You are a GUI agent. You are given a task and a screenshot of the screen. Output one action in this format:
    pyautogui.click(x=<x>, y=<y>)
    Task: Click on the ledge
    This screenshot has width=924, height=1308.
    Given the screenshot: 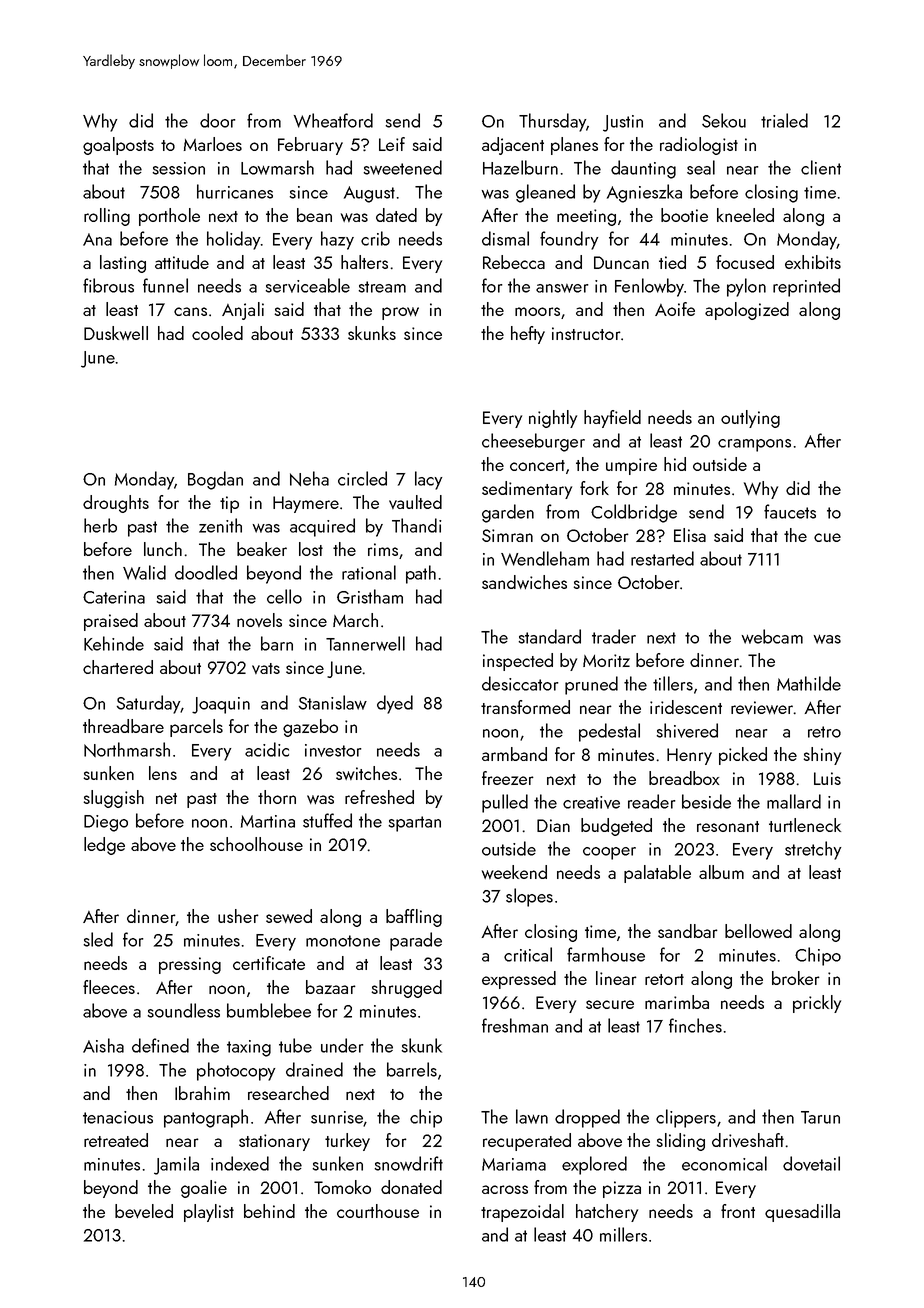 What is the action you would take?
    pyautogui.click(x=104, y=846)
